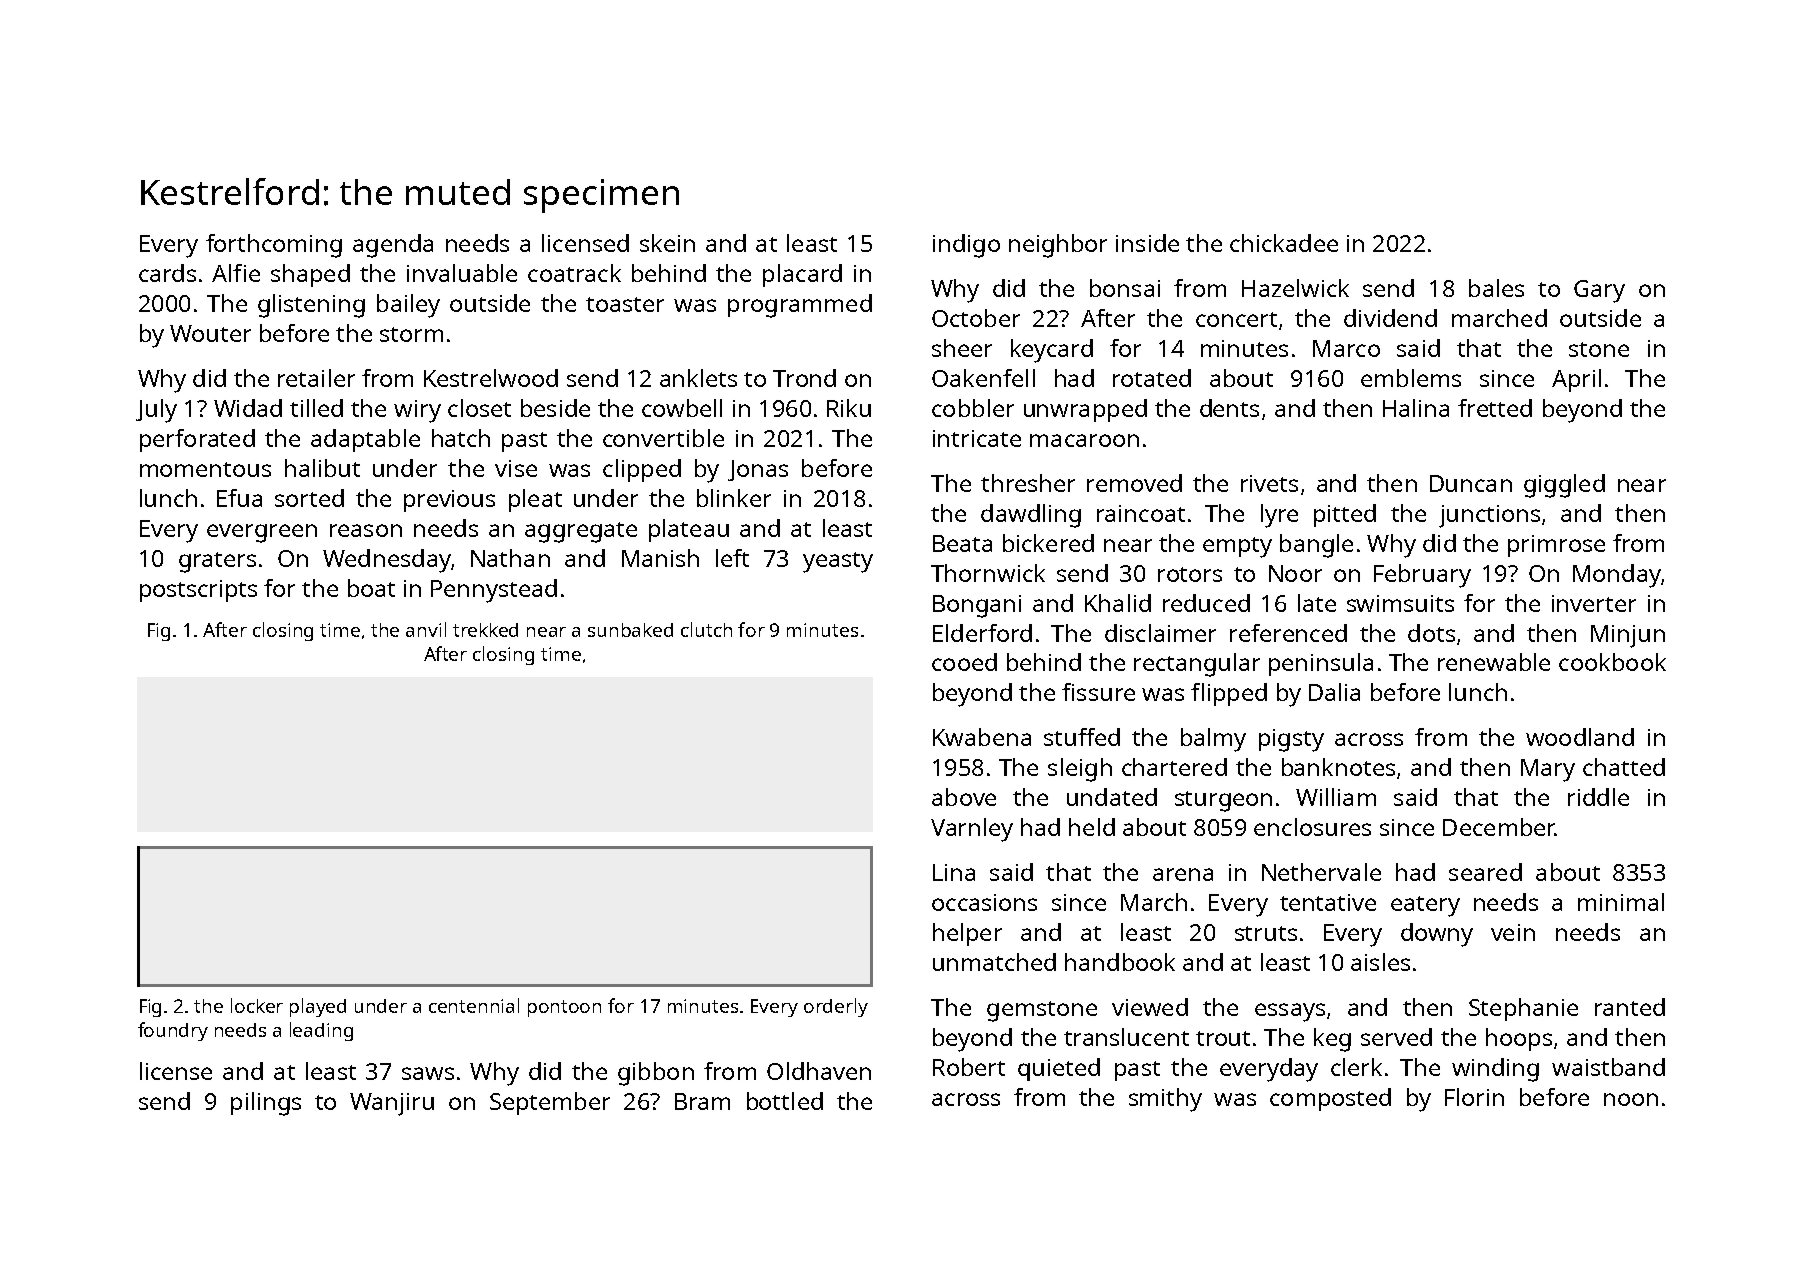  I want to click on forthcoming, so click(274, 246).
